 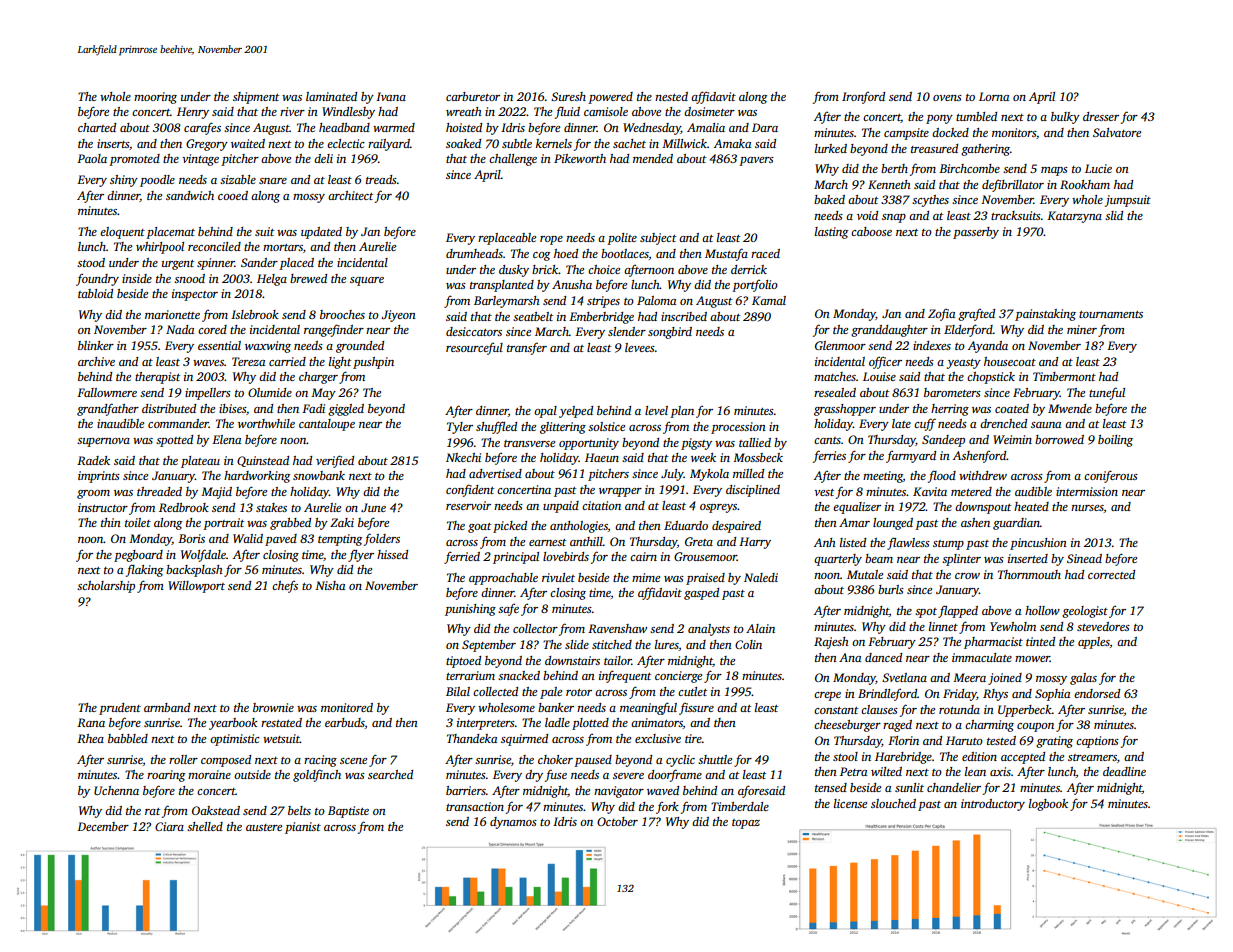 I want to click on sandwich, so click(x=190, y=195).
